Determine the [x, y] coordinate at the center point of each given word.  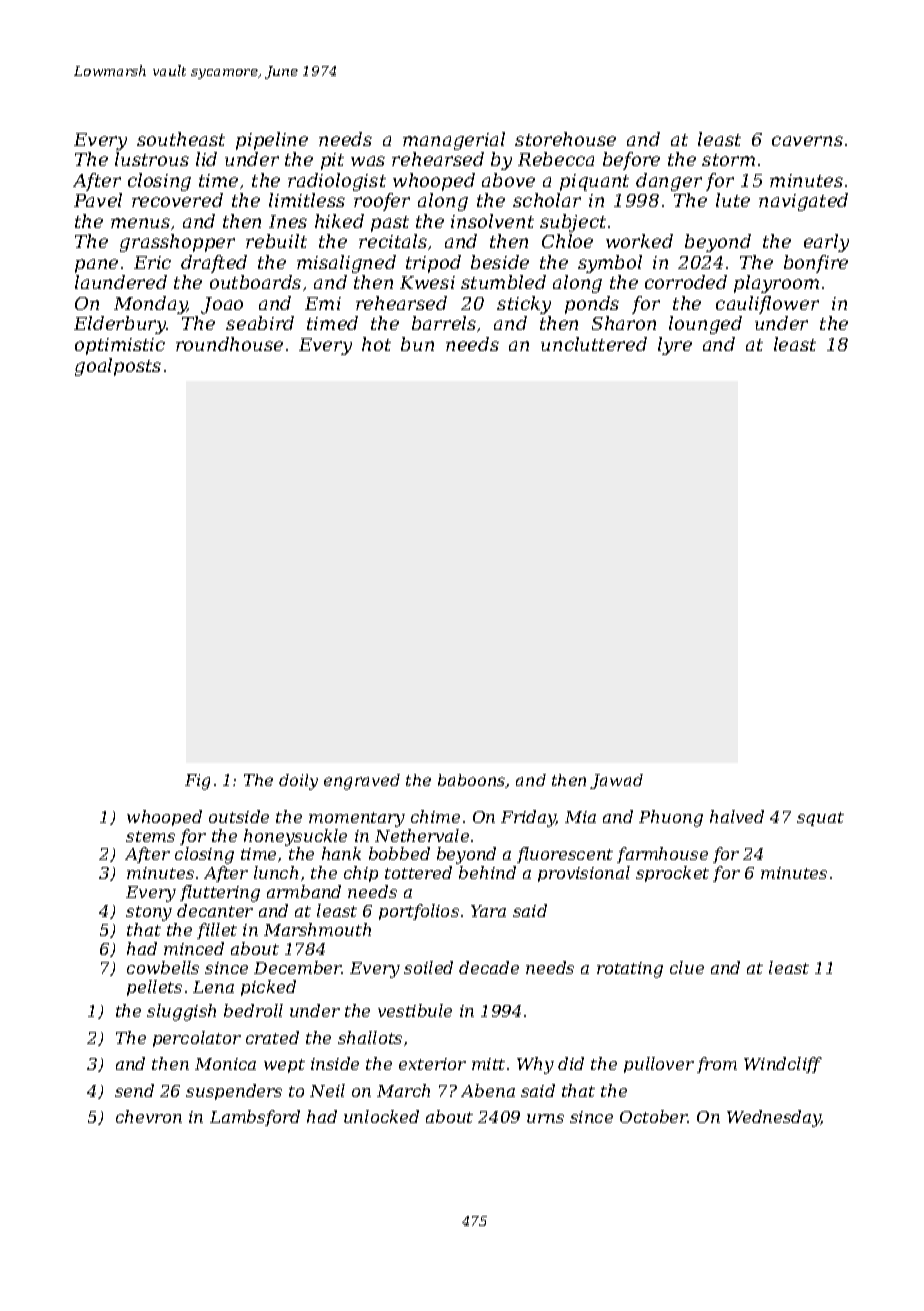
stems [150, 836]
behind [487, 872]
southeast [181, 139]
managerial [454, 141]
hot [376, 344]
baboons [472, 781]
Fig [197, 782]
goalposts [118, 367]
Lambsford [255, 1118]
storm [728, 160]
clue [687, 967]
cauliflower [767, 305]
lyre [675, 346]
